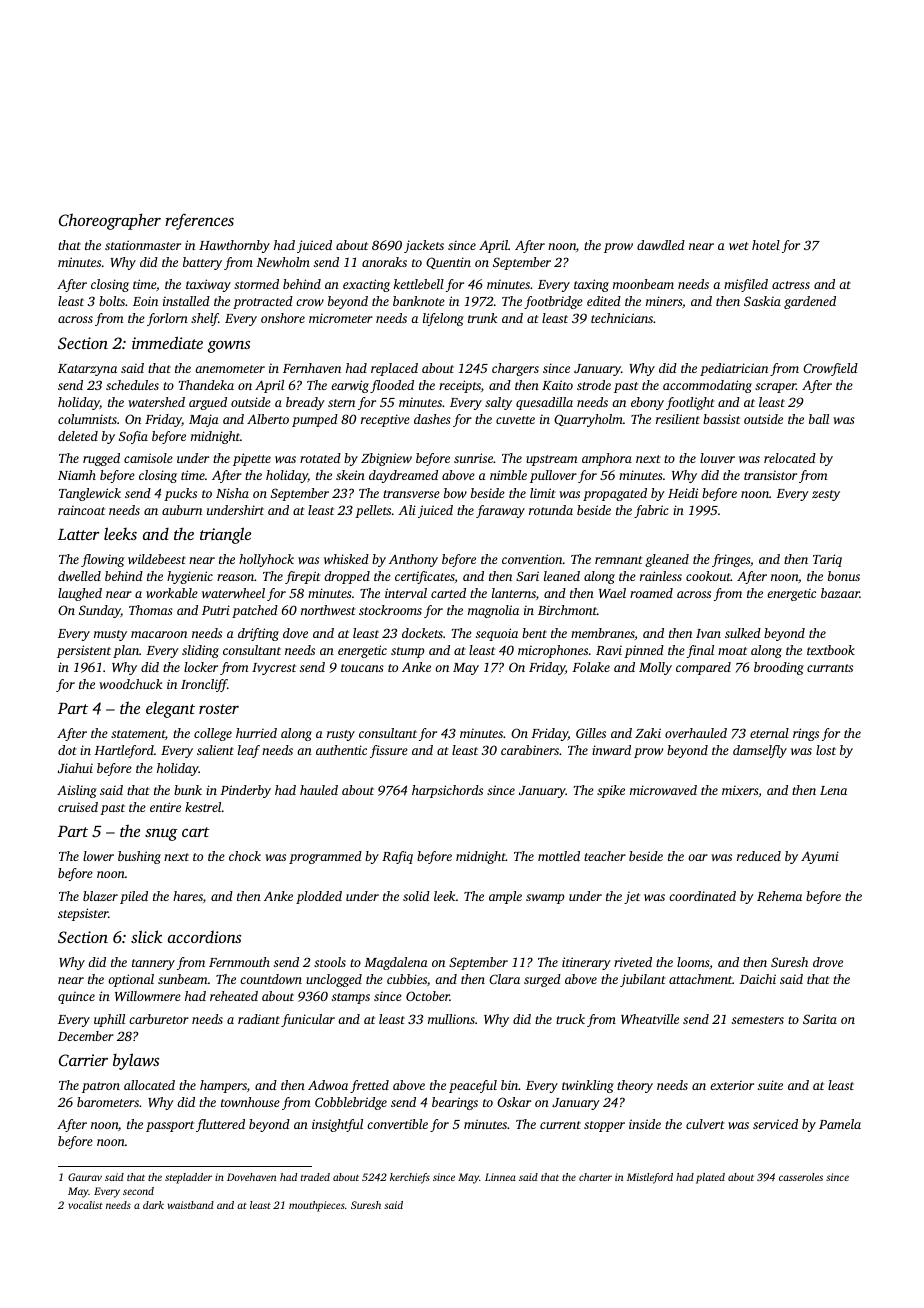  What do you see at coordinates (153, 1205) in the screenshot?
I see `dark` at bounding box center [153, 1205].
